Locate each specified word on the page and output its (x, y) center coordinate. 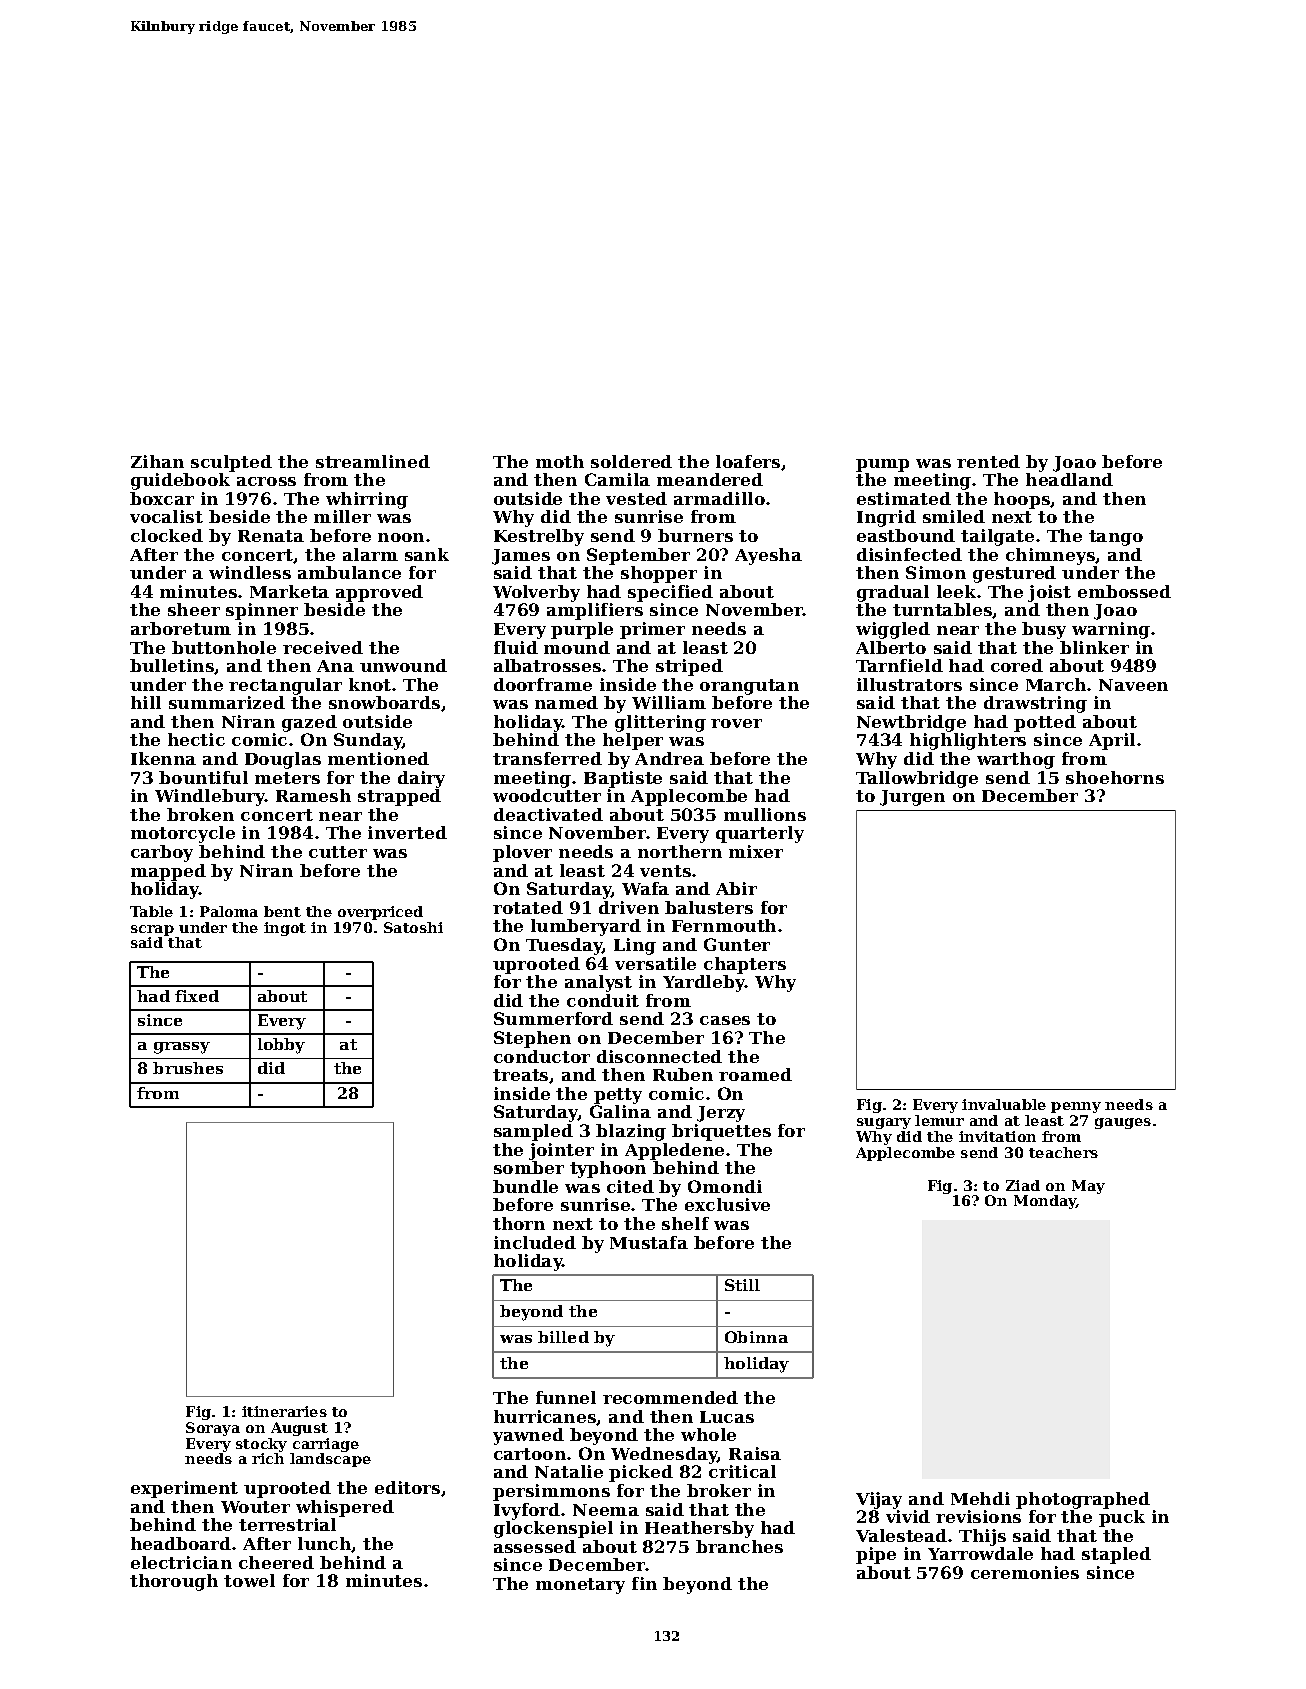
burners (695, 535)
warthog (1016, 760)
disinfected (909, 554)
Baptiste (623, 779)
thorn (519, 1223)
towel (249, 1580)
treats (520, 1075)
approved (379, 593)
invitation (997, 1136)
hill (146, 702)
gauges (1123, 1123)
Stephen (532, 1039)
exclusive (727, 1204)
